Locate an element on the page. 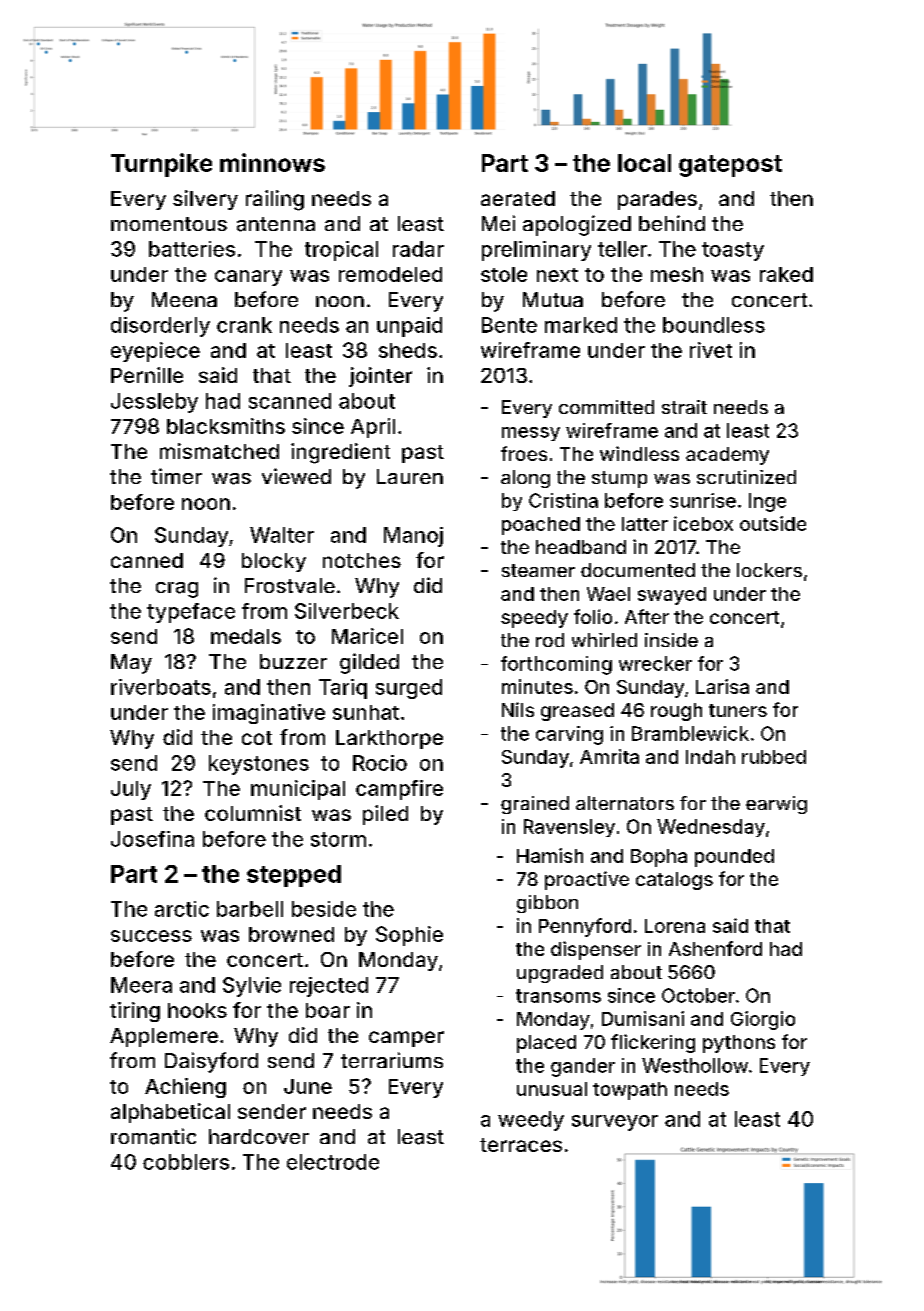 Image resolution: width=924 pixels, height=1311 pixels. cobblers is located at coordinates (186, 1162).
